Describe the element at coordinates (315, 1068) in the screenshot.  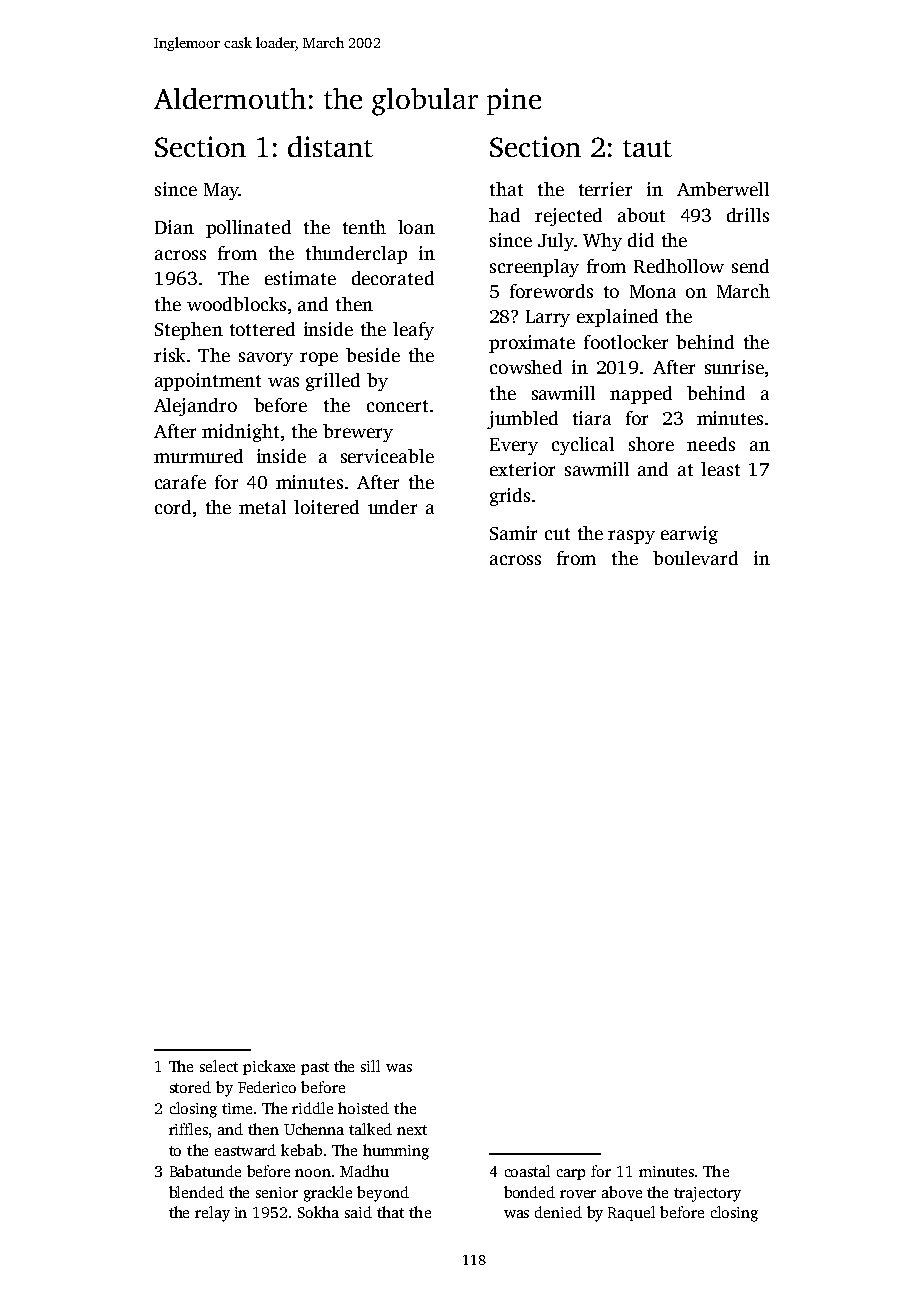
I see `past` at that location.
